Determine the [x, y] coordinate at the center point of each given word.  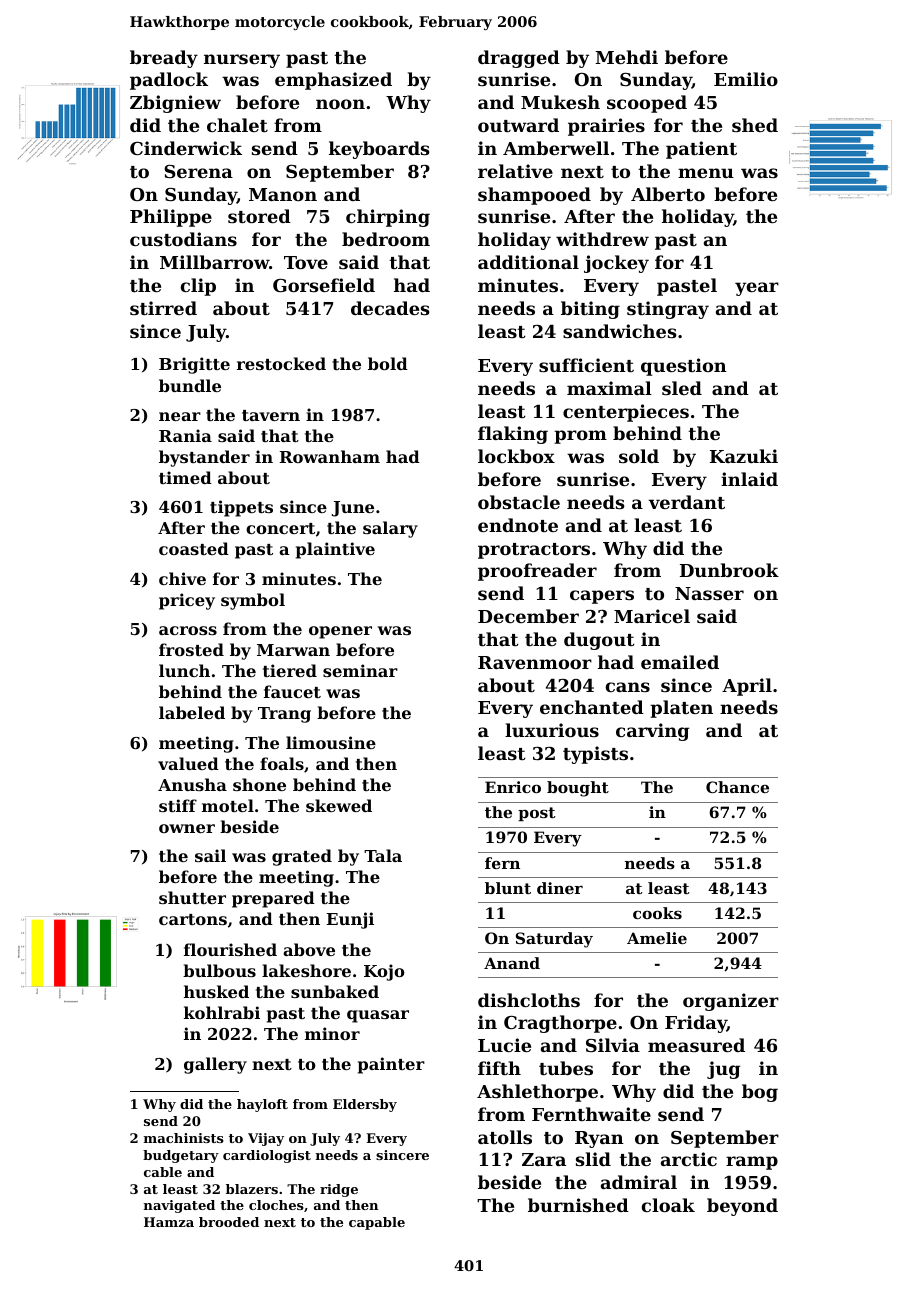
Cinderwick [186, 148]
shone [259, 784]
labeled [192, 712]
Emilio [746, 79]
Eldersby [365, 1105]
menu [706, 173]
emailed [680, 662]
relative [515, 171]
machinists [184, 1138]
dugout [599, 641]
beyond [742, 1207]
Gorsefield [324, 285]
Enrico [513, 787]
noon [340, 104]
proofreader [537, 572]
